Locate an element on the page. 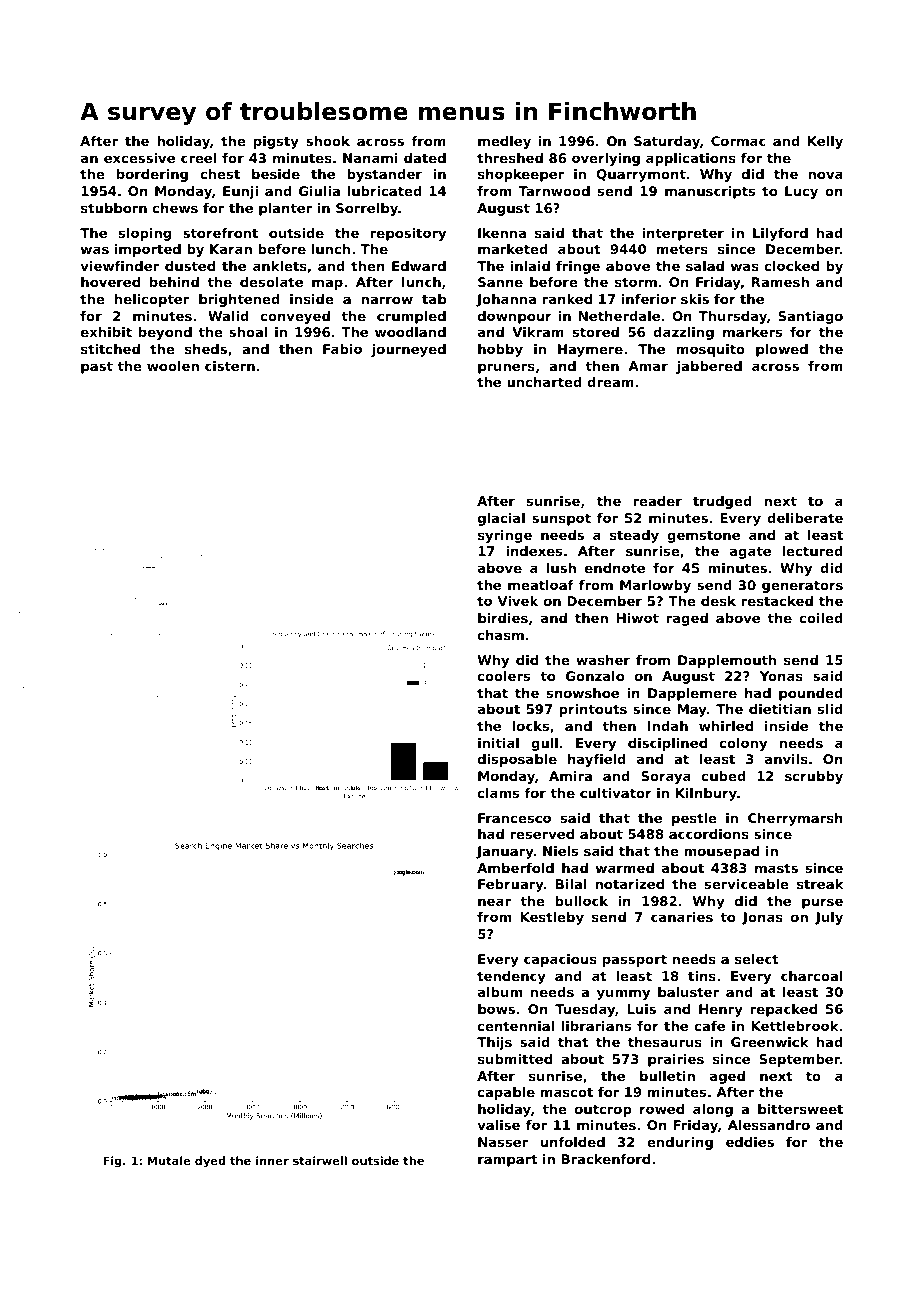 Image resolution: width=924 pixels, height=1308 pixels. Cormac is located at coordinates (738, 141).
